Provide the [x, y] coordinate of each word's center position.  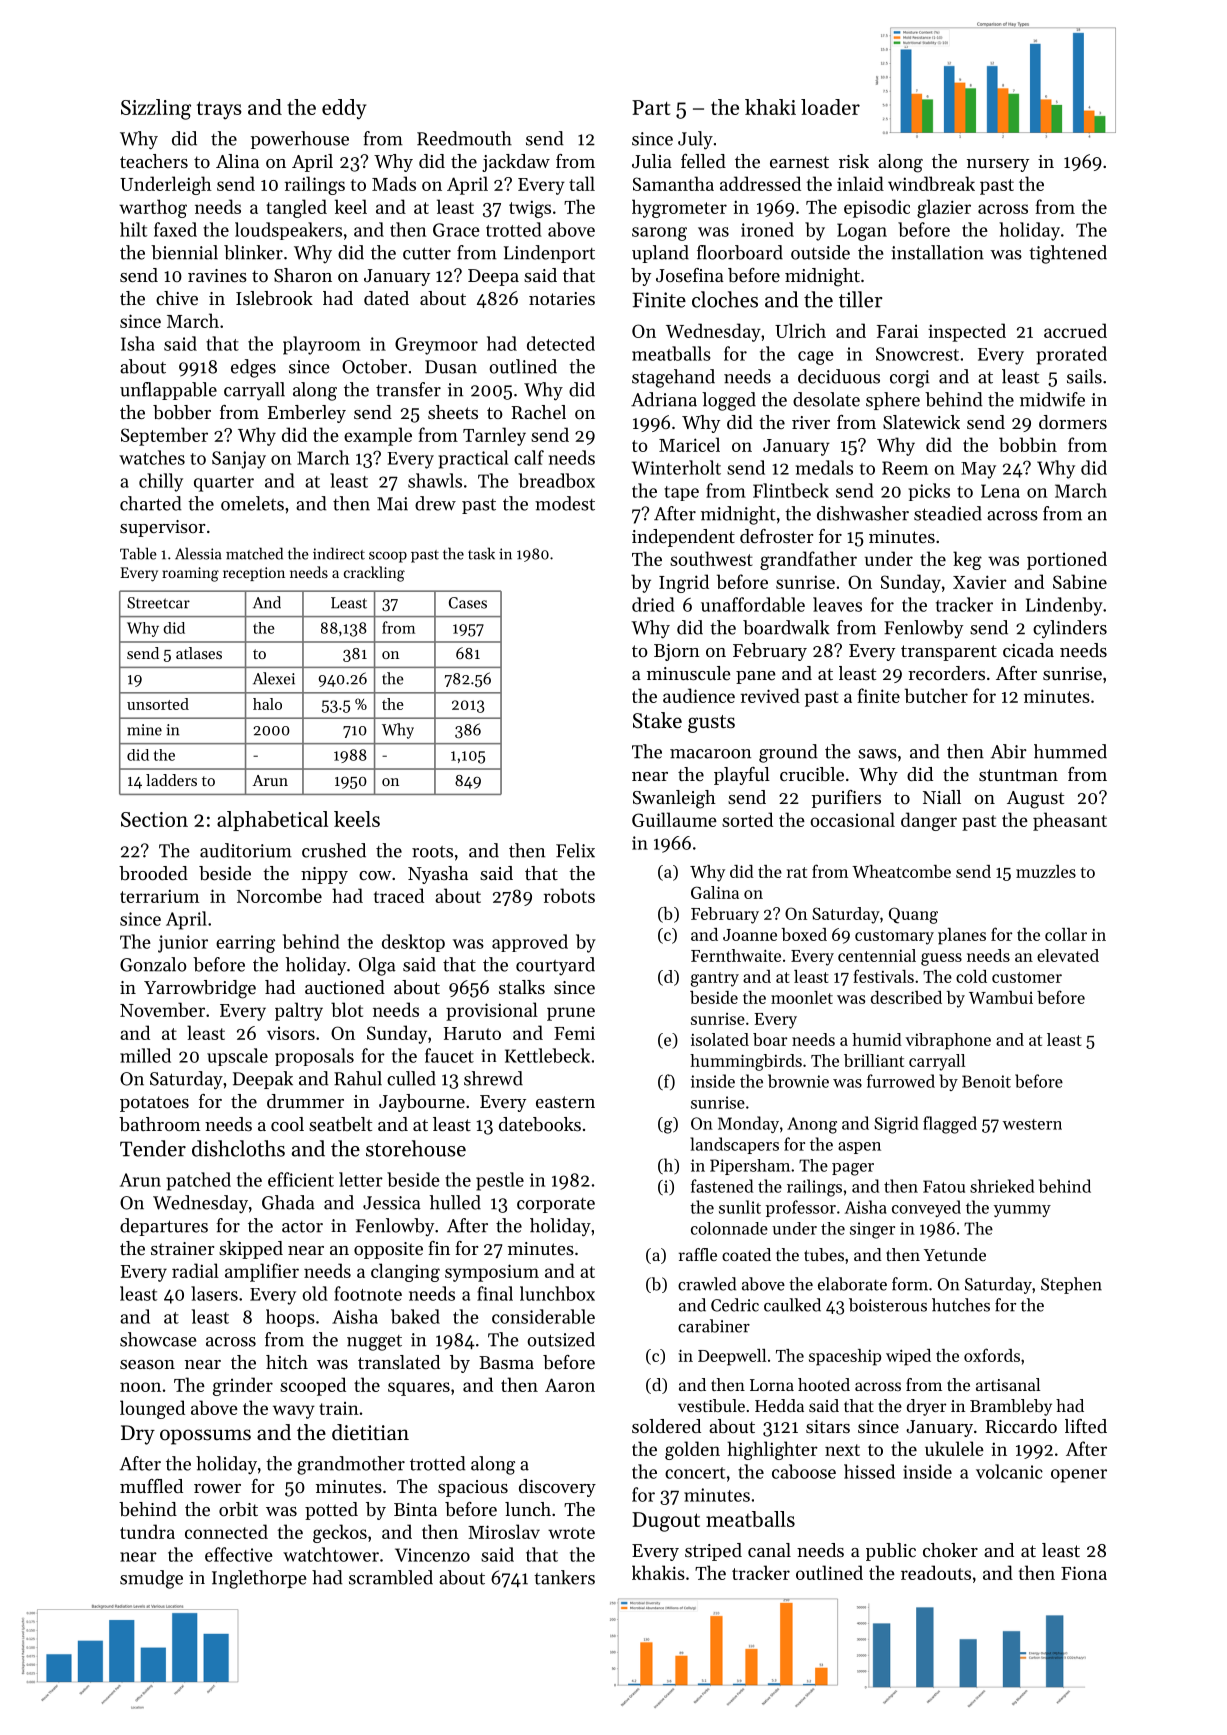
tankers [564, 1577]
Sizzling [156, 109]
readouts [936, 1572]
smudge [151, 1579]
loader [830, 107]
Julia [652, 161]
